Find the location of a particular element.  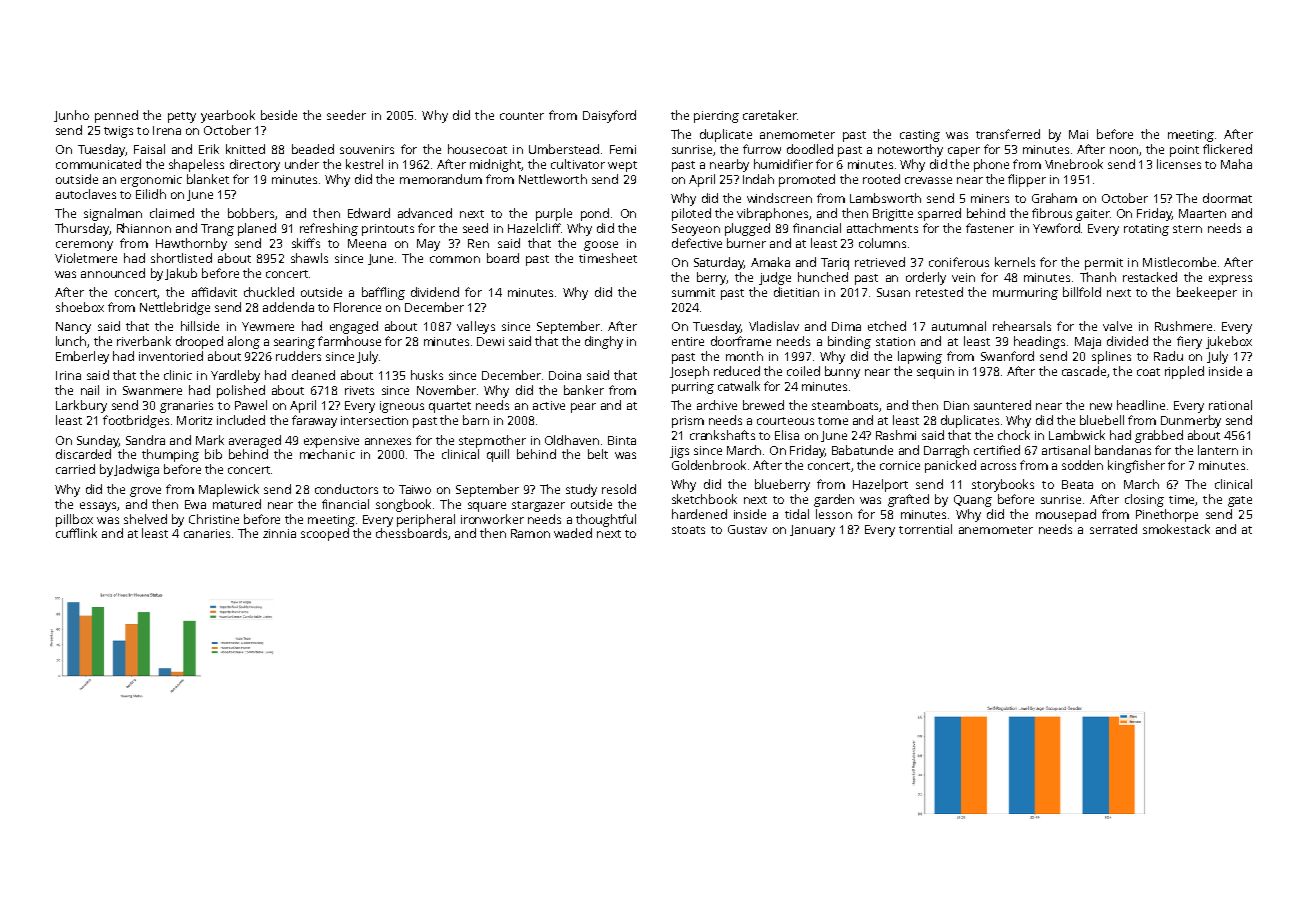

serrated is located at coordinates (1113, 529).
